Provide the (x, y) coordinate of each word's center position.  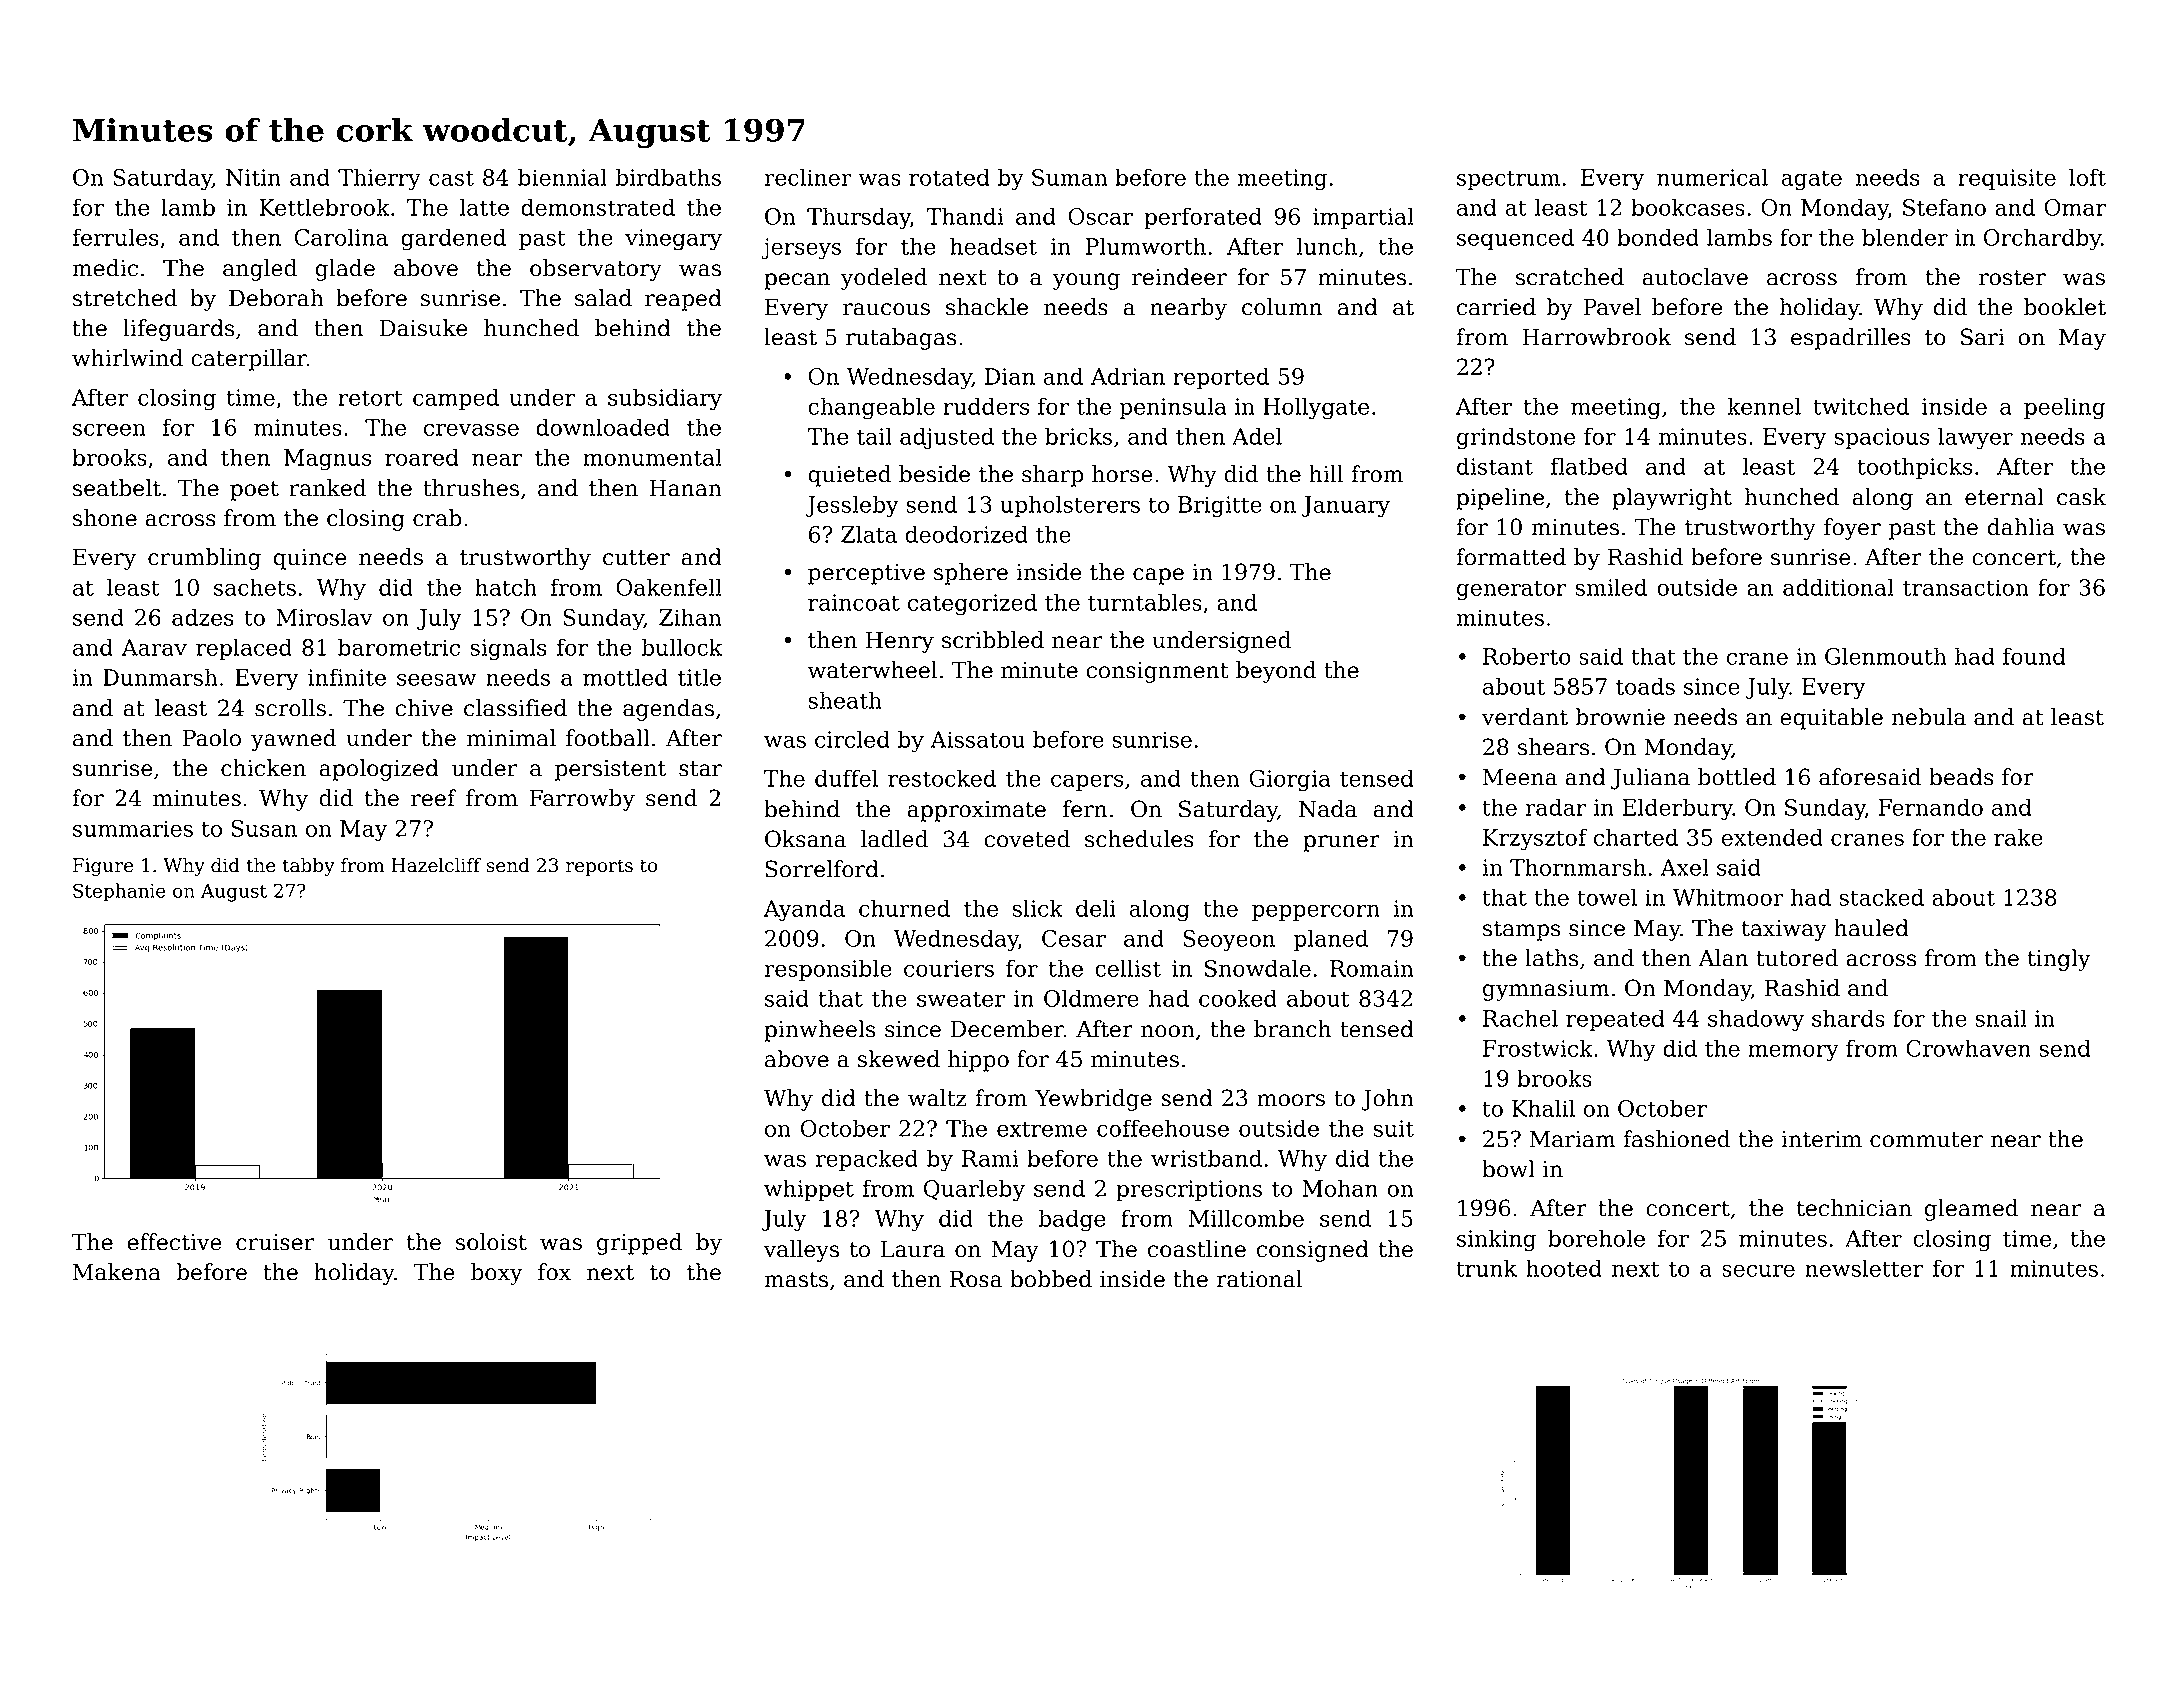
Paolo (212, 738)
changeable (871, 408)
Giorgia (1290, 781)
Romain (1371, 968)
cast (451, 178)
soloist (491, 1242)
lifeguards (178, 330)
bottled (1737, 777)
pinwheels (819, 1031)
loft (2087, 177)
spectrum (1508, 180)
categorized (972, 604)
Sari (1983, 337)
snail (2001, 1018)
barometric (399, 647)
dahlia (2021, 527)
